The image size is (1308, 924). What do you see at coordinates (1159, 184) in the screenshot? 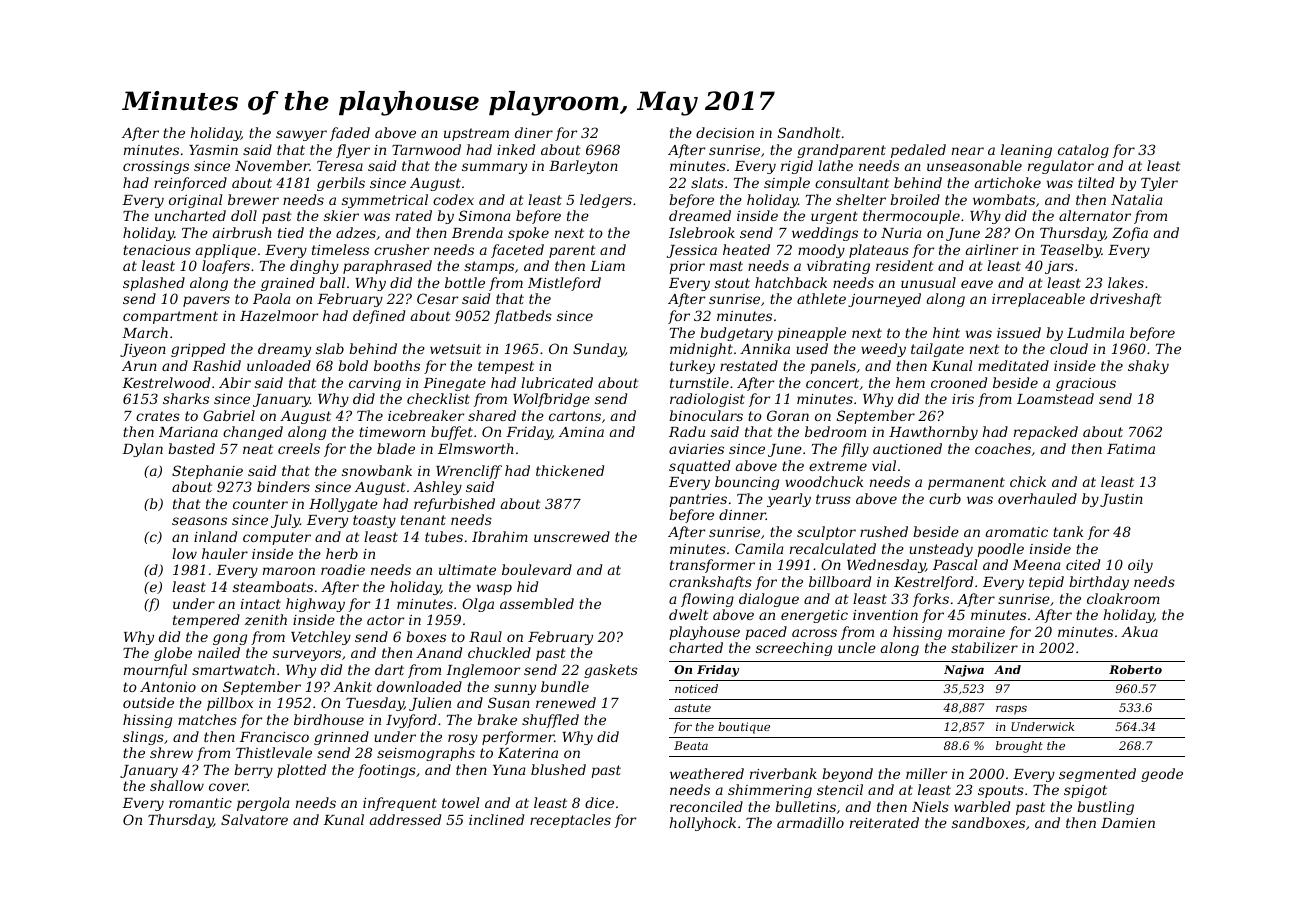
I see `Tyler` at bounding box center [1159, 184].
